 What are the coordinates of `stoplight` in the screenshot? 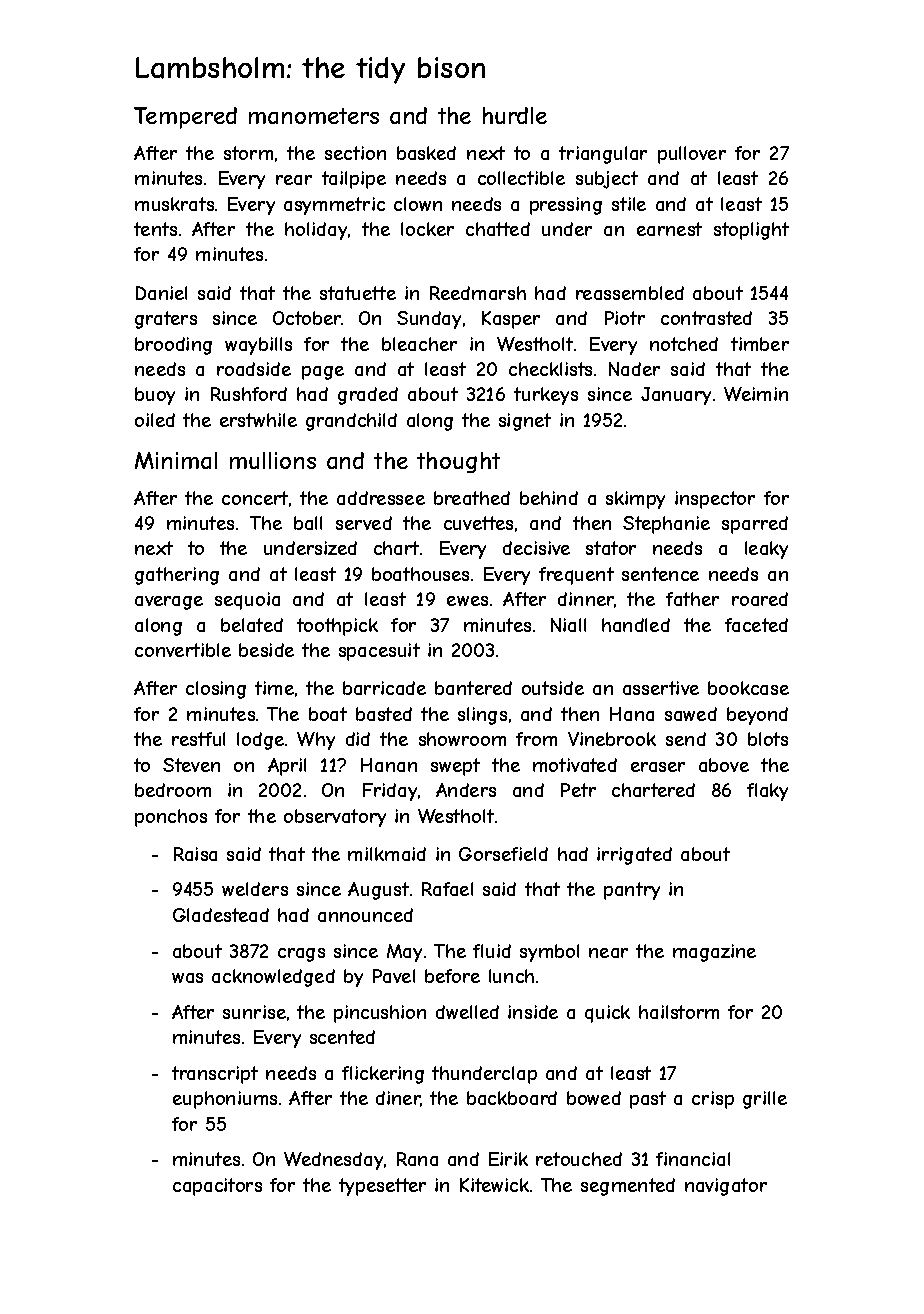 It's located at (751, 231).
